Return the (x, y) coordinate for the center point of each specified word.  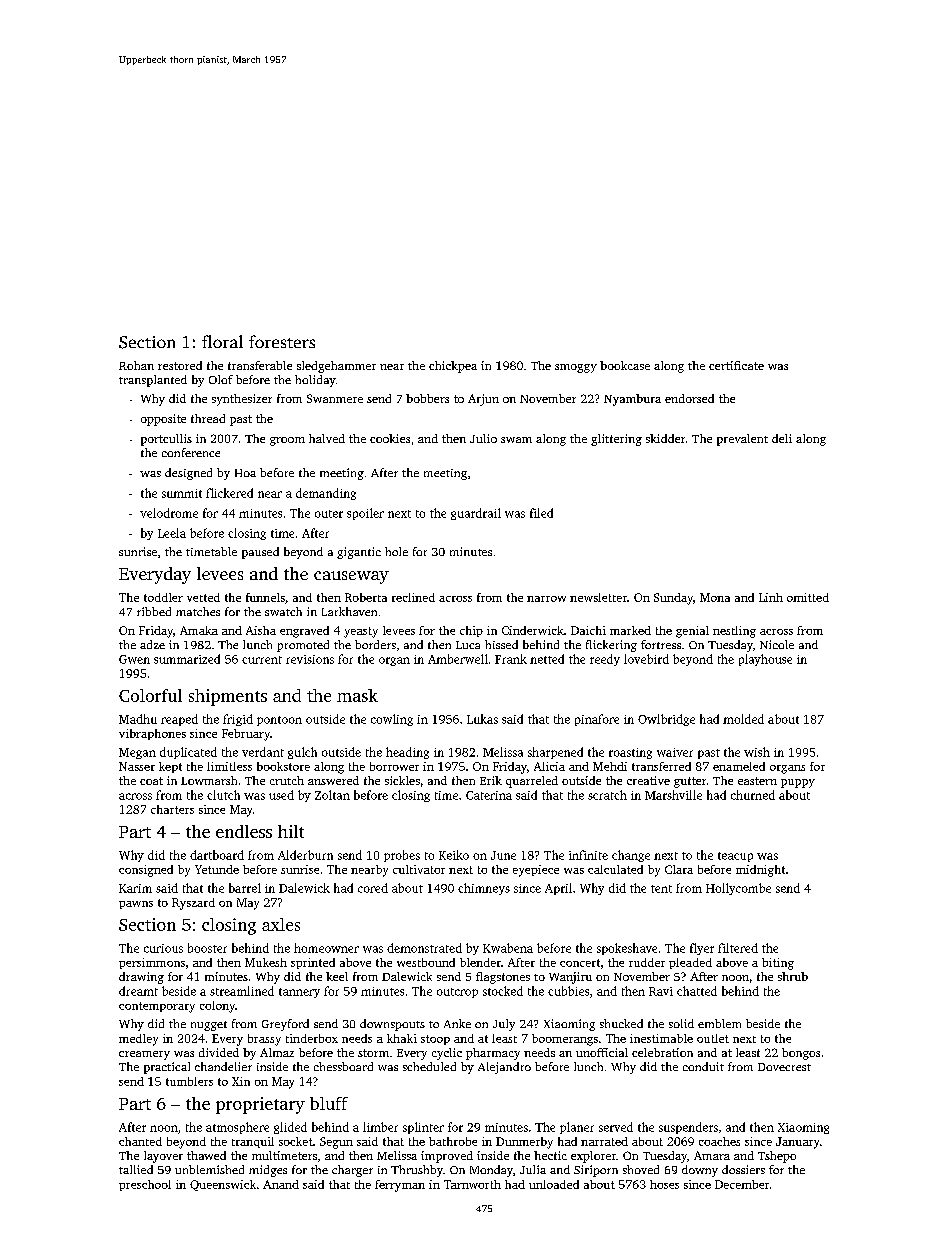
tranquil (253, 1142)
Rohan (136, 365)
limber (380, 1127)
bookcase (625, 365)
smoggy (576, 368)
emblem (719, 1023)
